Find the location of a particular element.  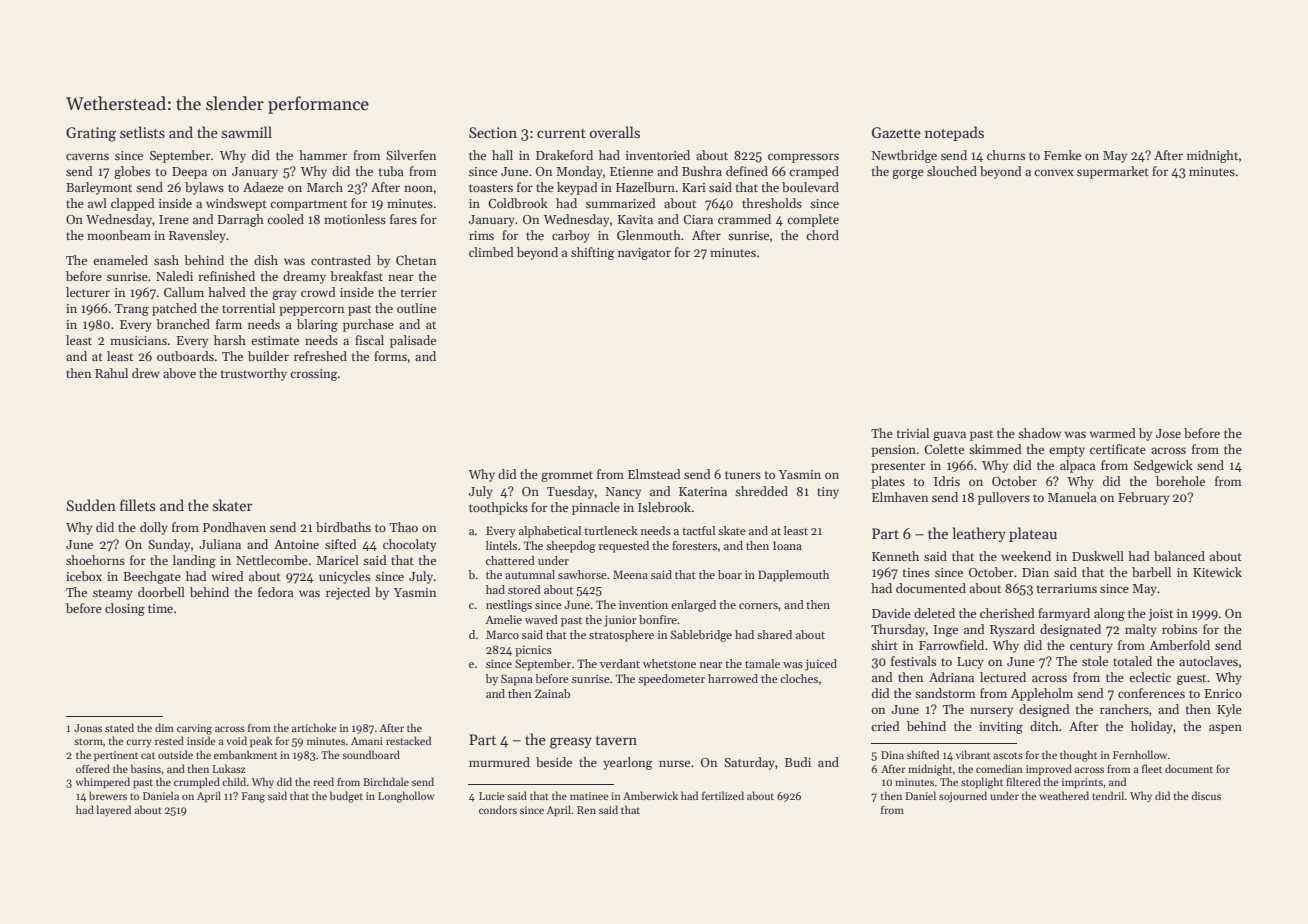

crossing is located at coordinates (314, 375).
